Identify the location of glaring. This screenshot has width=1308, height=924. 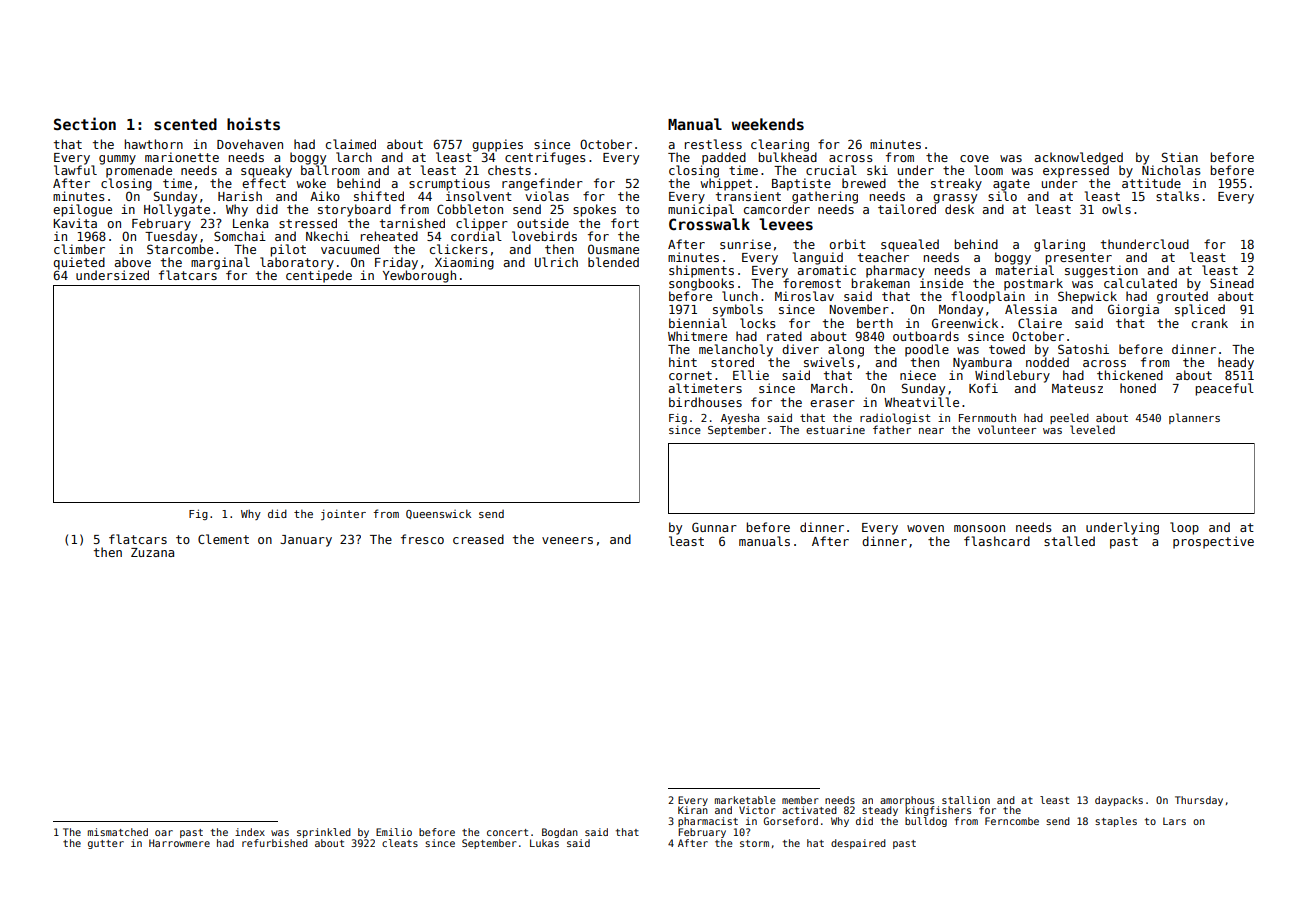
(1059, 245).
